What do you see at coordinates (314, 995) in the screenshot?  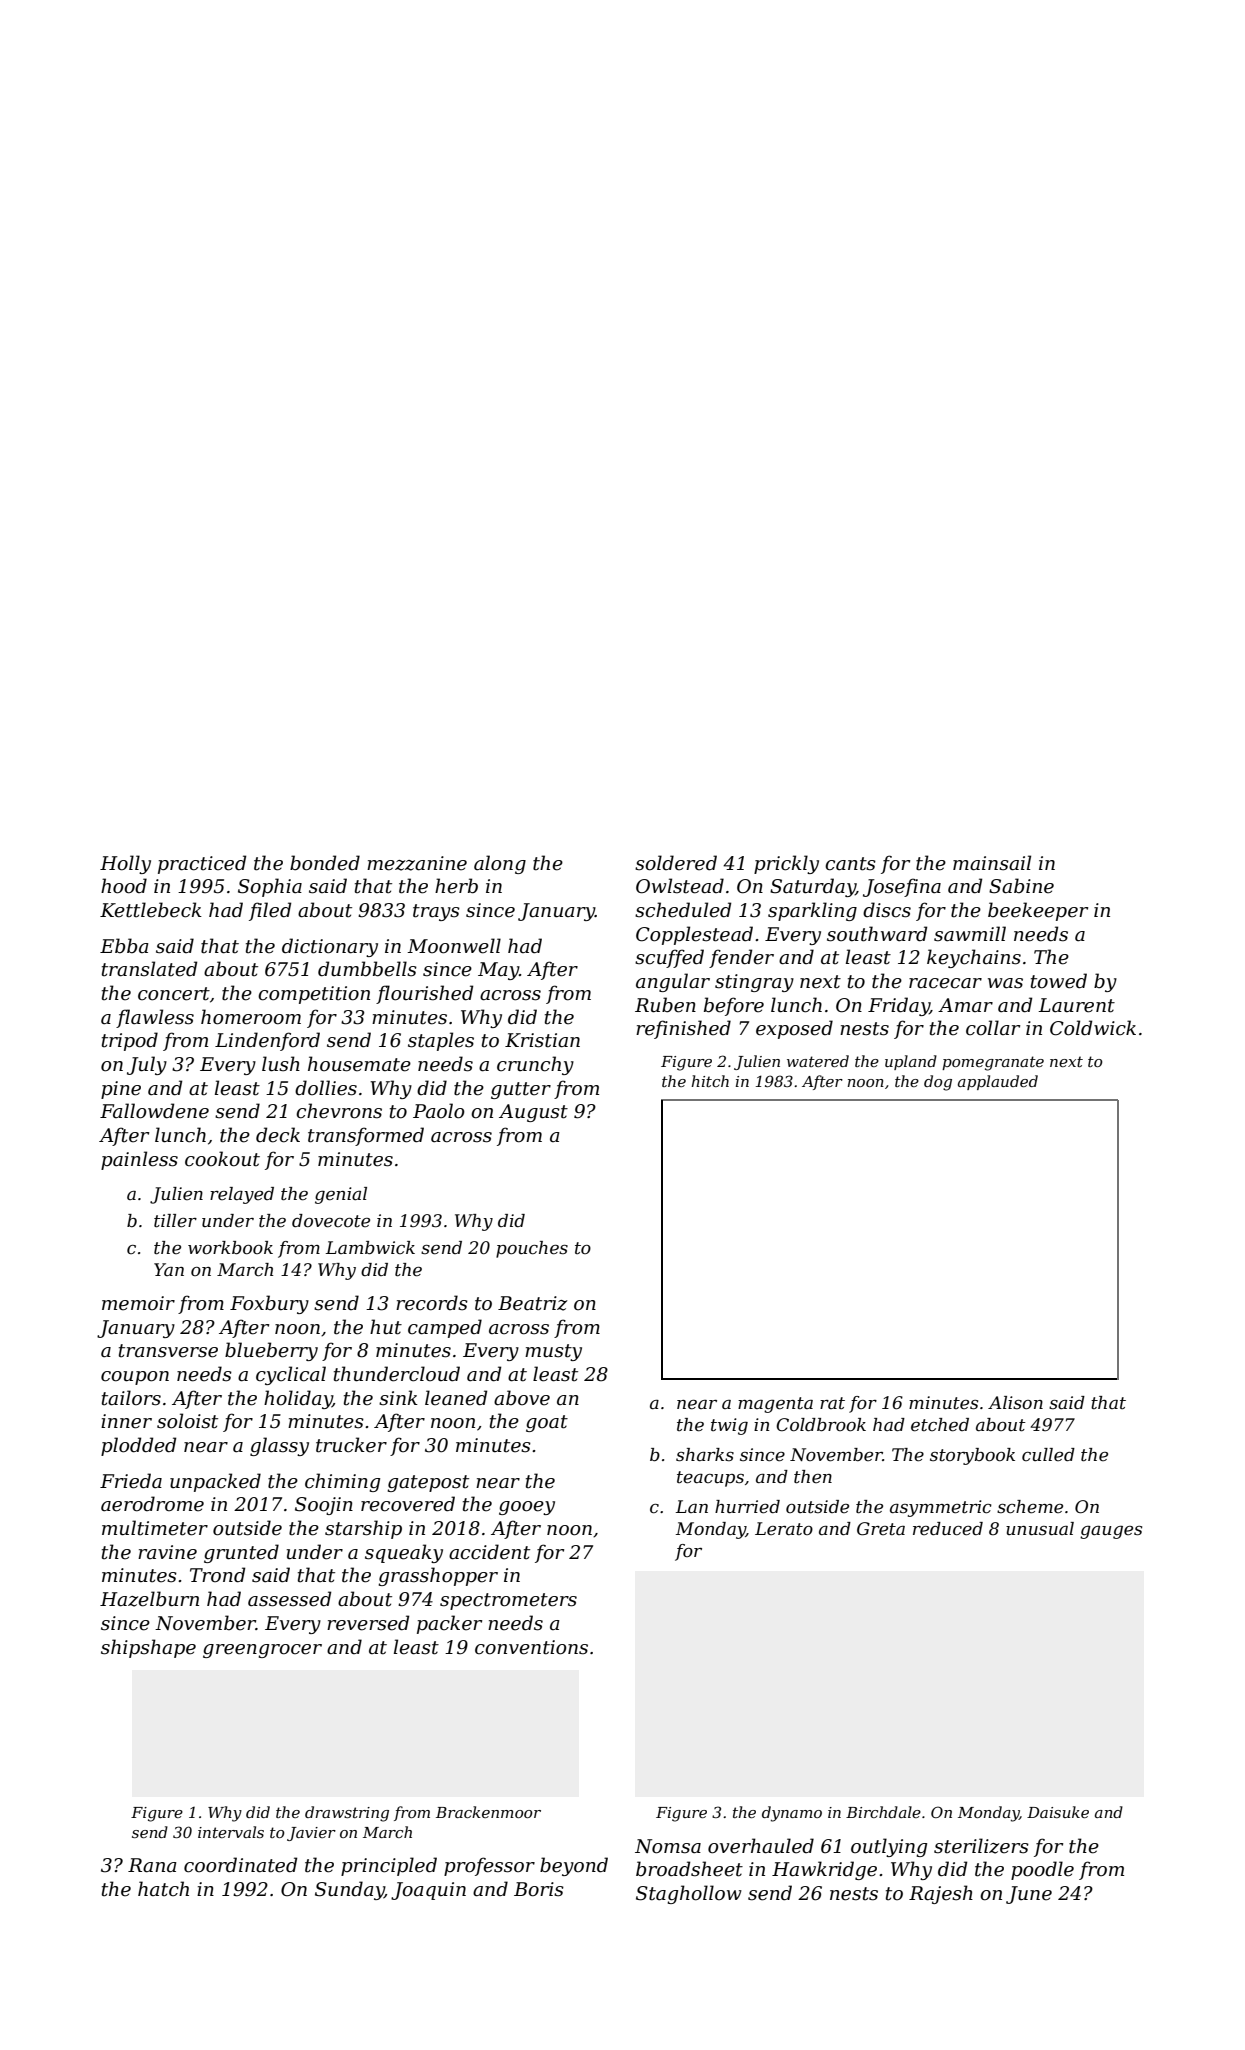 I see `competition` at bounding box center [314, 995].
